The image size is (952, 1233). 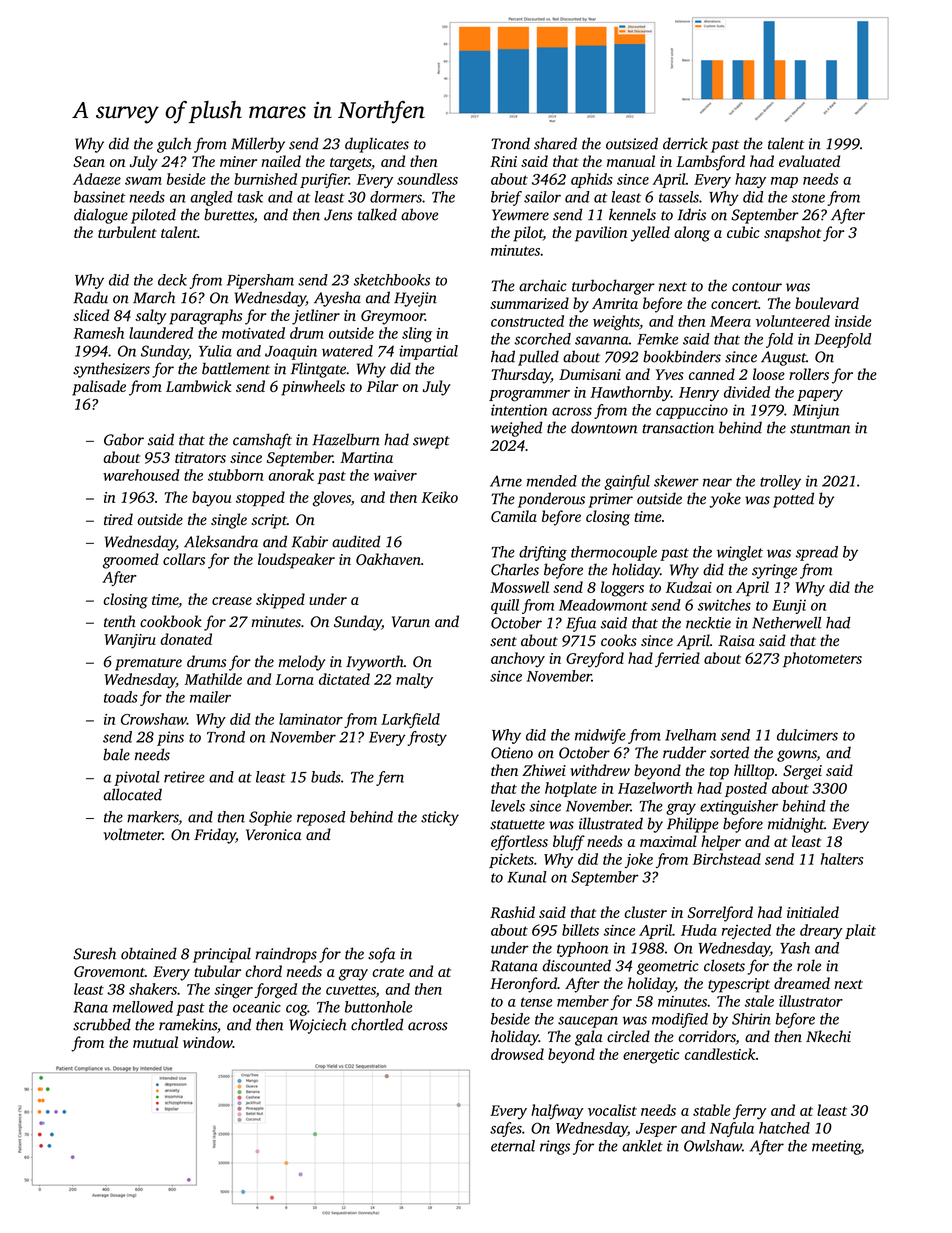 What do you see at coordinates (505, 606) in the screenshot?
I see `quill` at bounding box center [505, 606].
